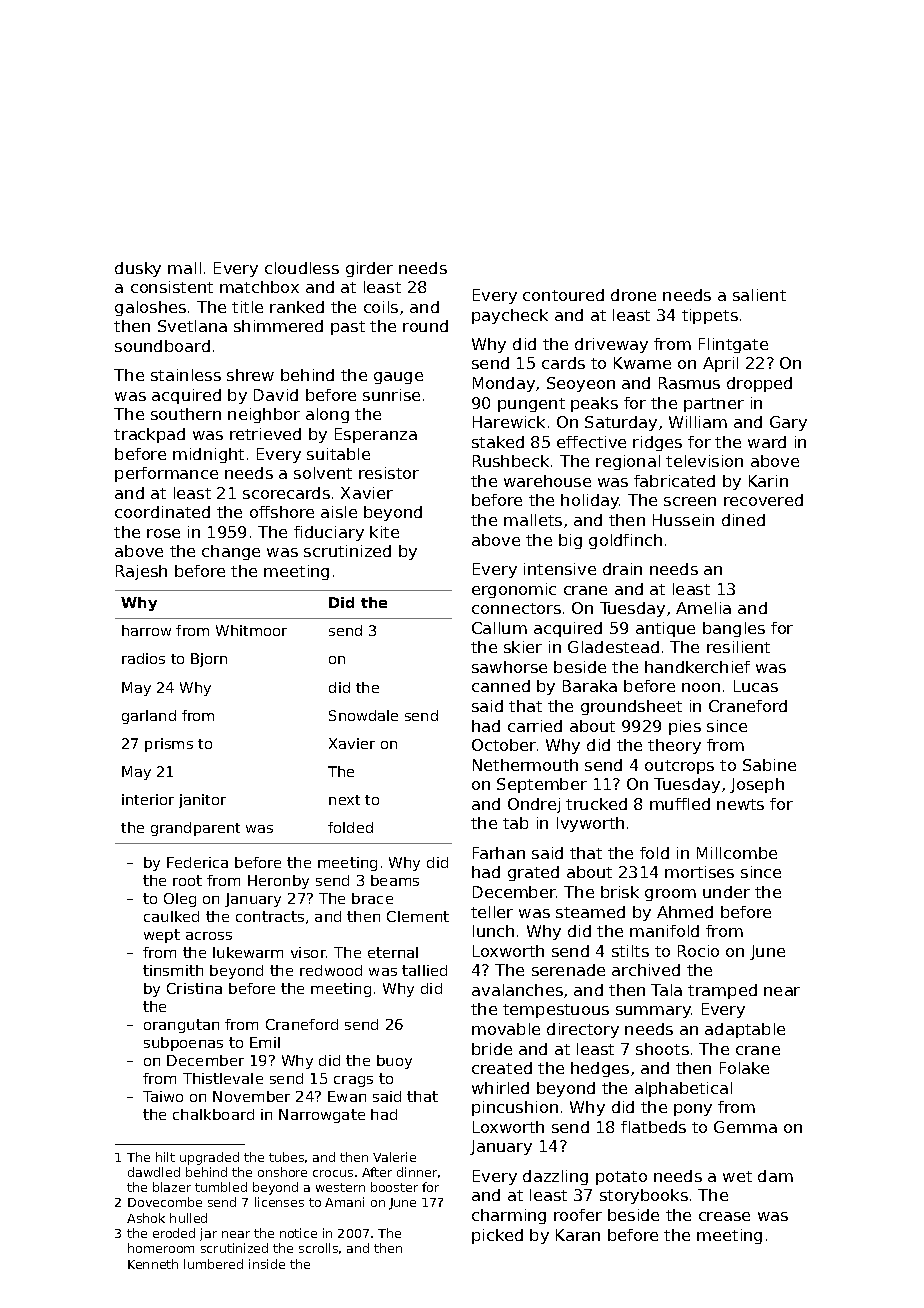  What do you see at coordinates (767, 442) in the page?
I see `ward` at bounding box center [767, 442].
